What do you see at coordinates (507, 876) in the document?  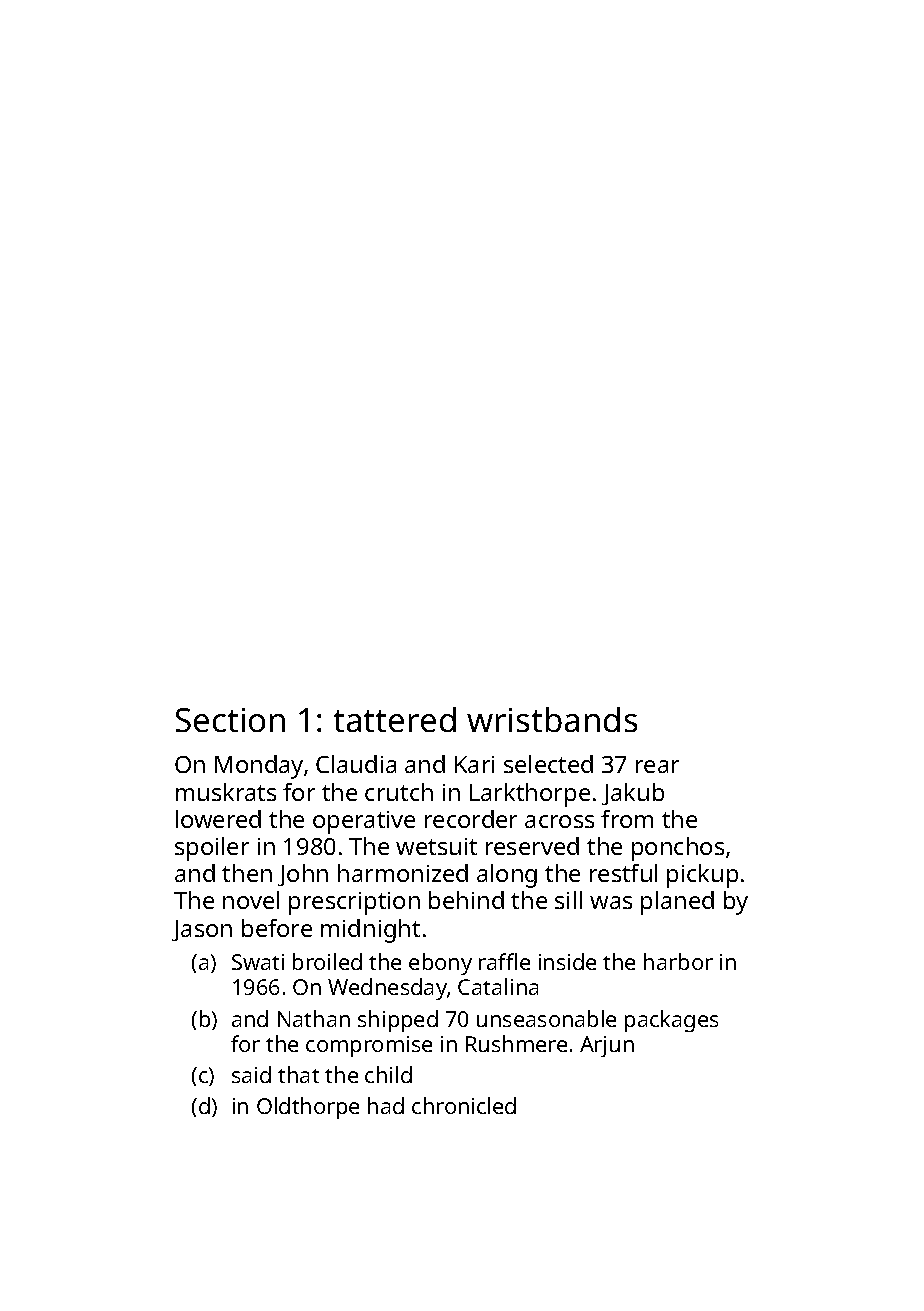 I see `along` at bounding box center [507, 876].
